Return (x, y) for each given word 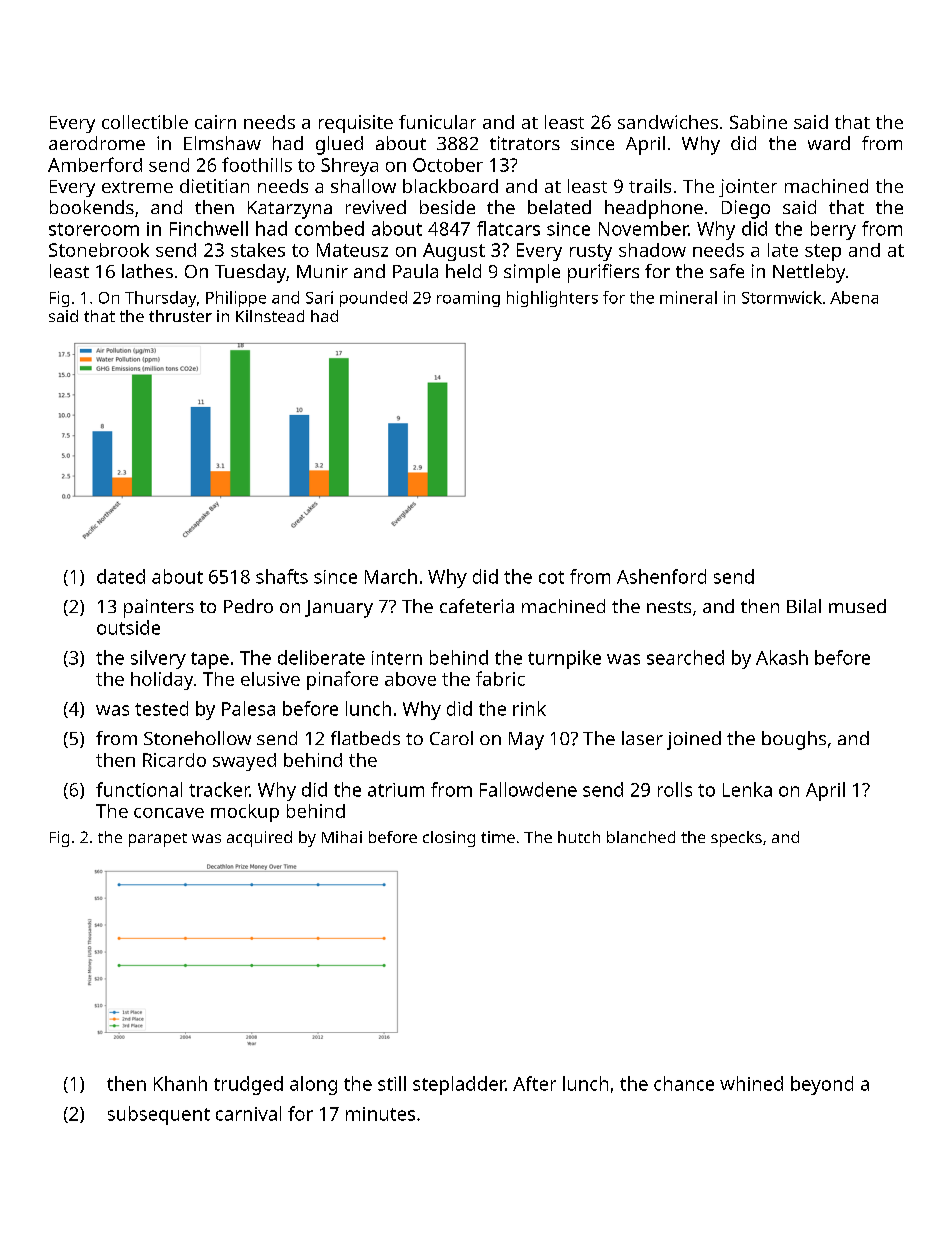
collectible (145, 122)
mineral (688, 297)
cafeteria (477, 606)
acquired (259, 839)
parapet (158, 840)
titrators (525, 143)
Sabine (758, 122)
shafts (282, 576)
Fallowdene (528, 789)
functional (139, 789)
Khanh (180, 1083)
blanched (641, 837)
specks (736, 839)
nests (669, 607)
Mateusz (352, 250)
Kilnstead (270, 316)
